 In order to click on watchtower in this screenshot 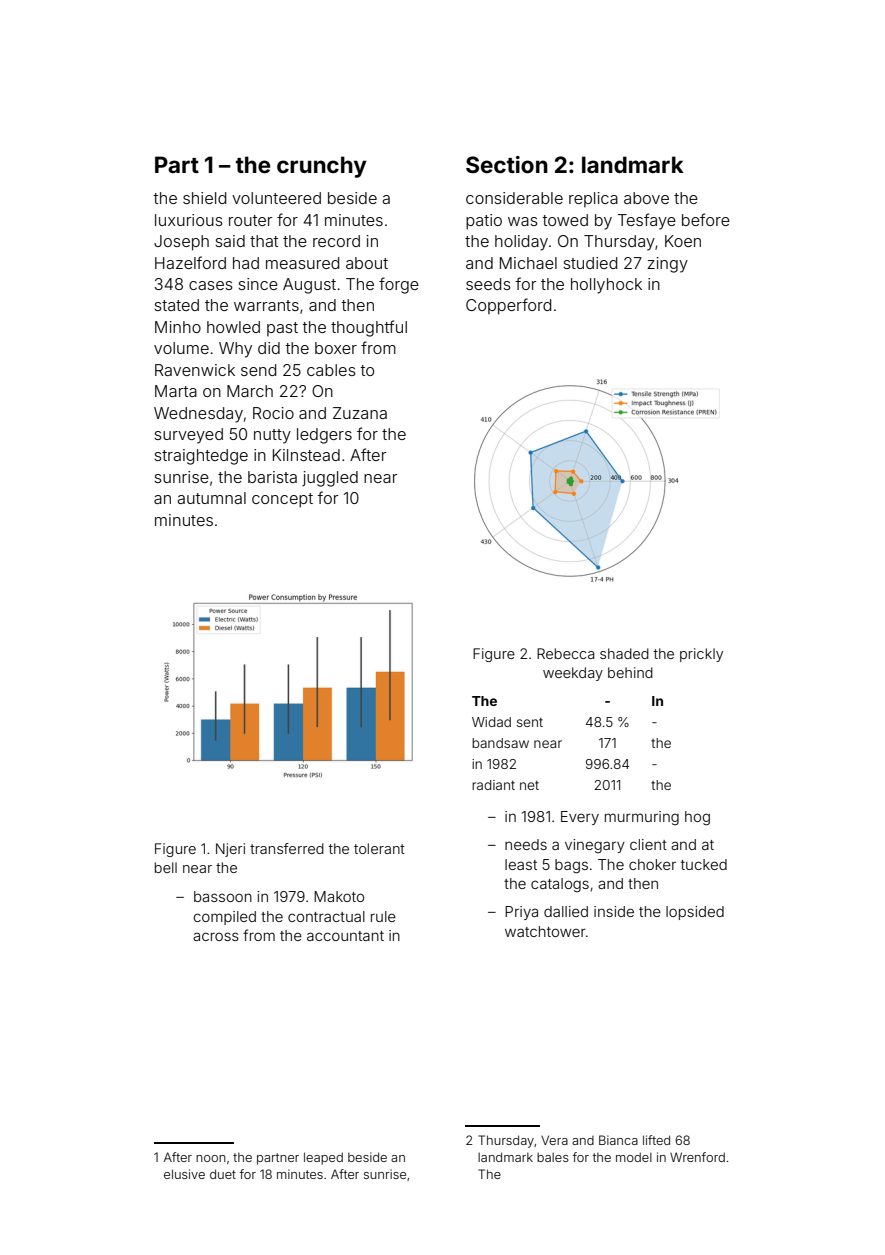, I will do `click(545, 931)`.
